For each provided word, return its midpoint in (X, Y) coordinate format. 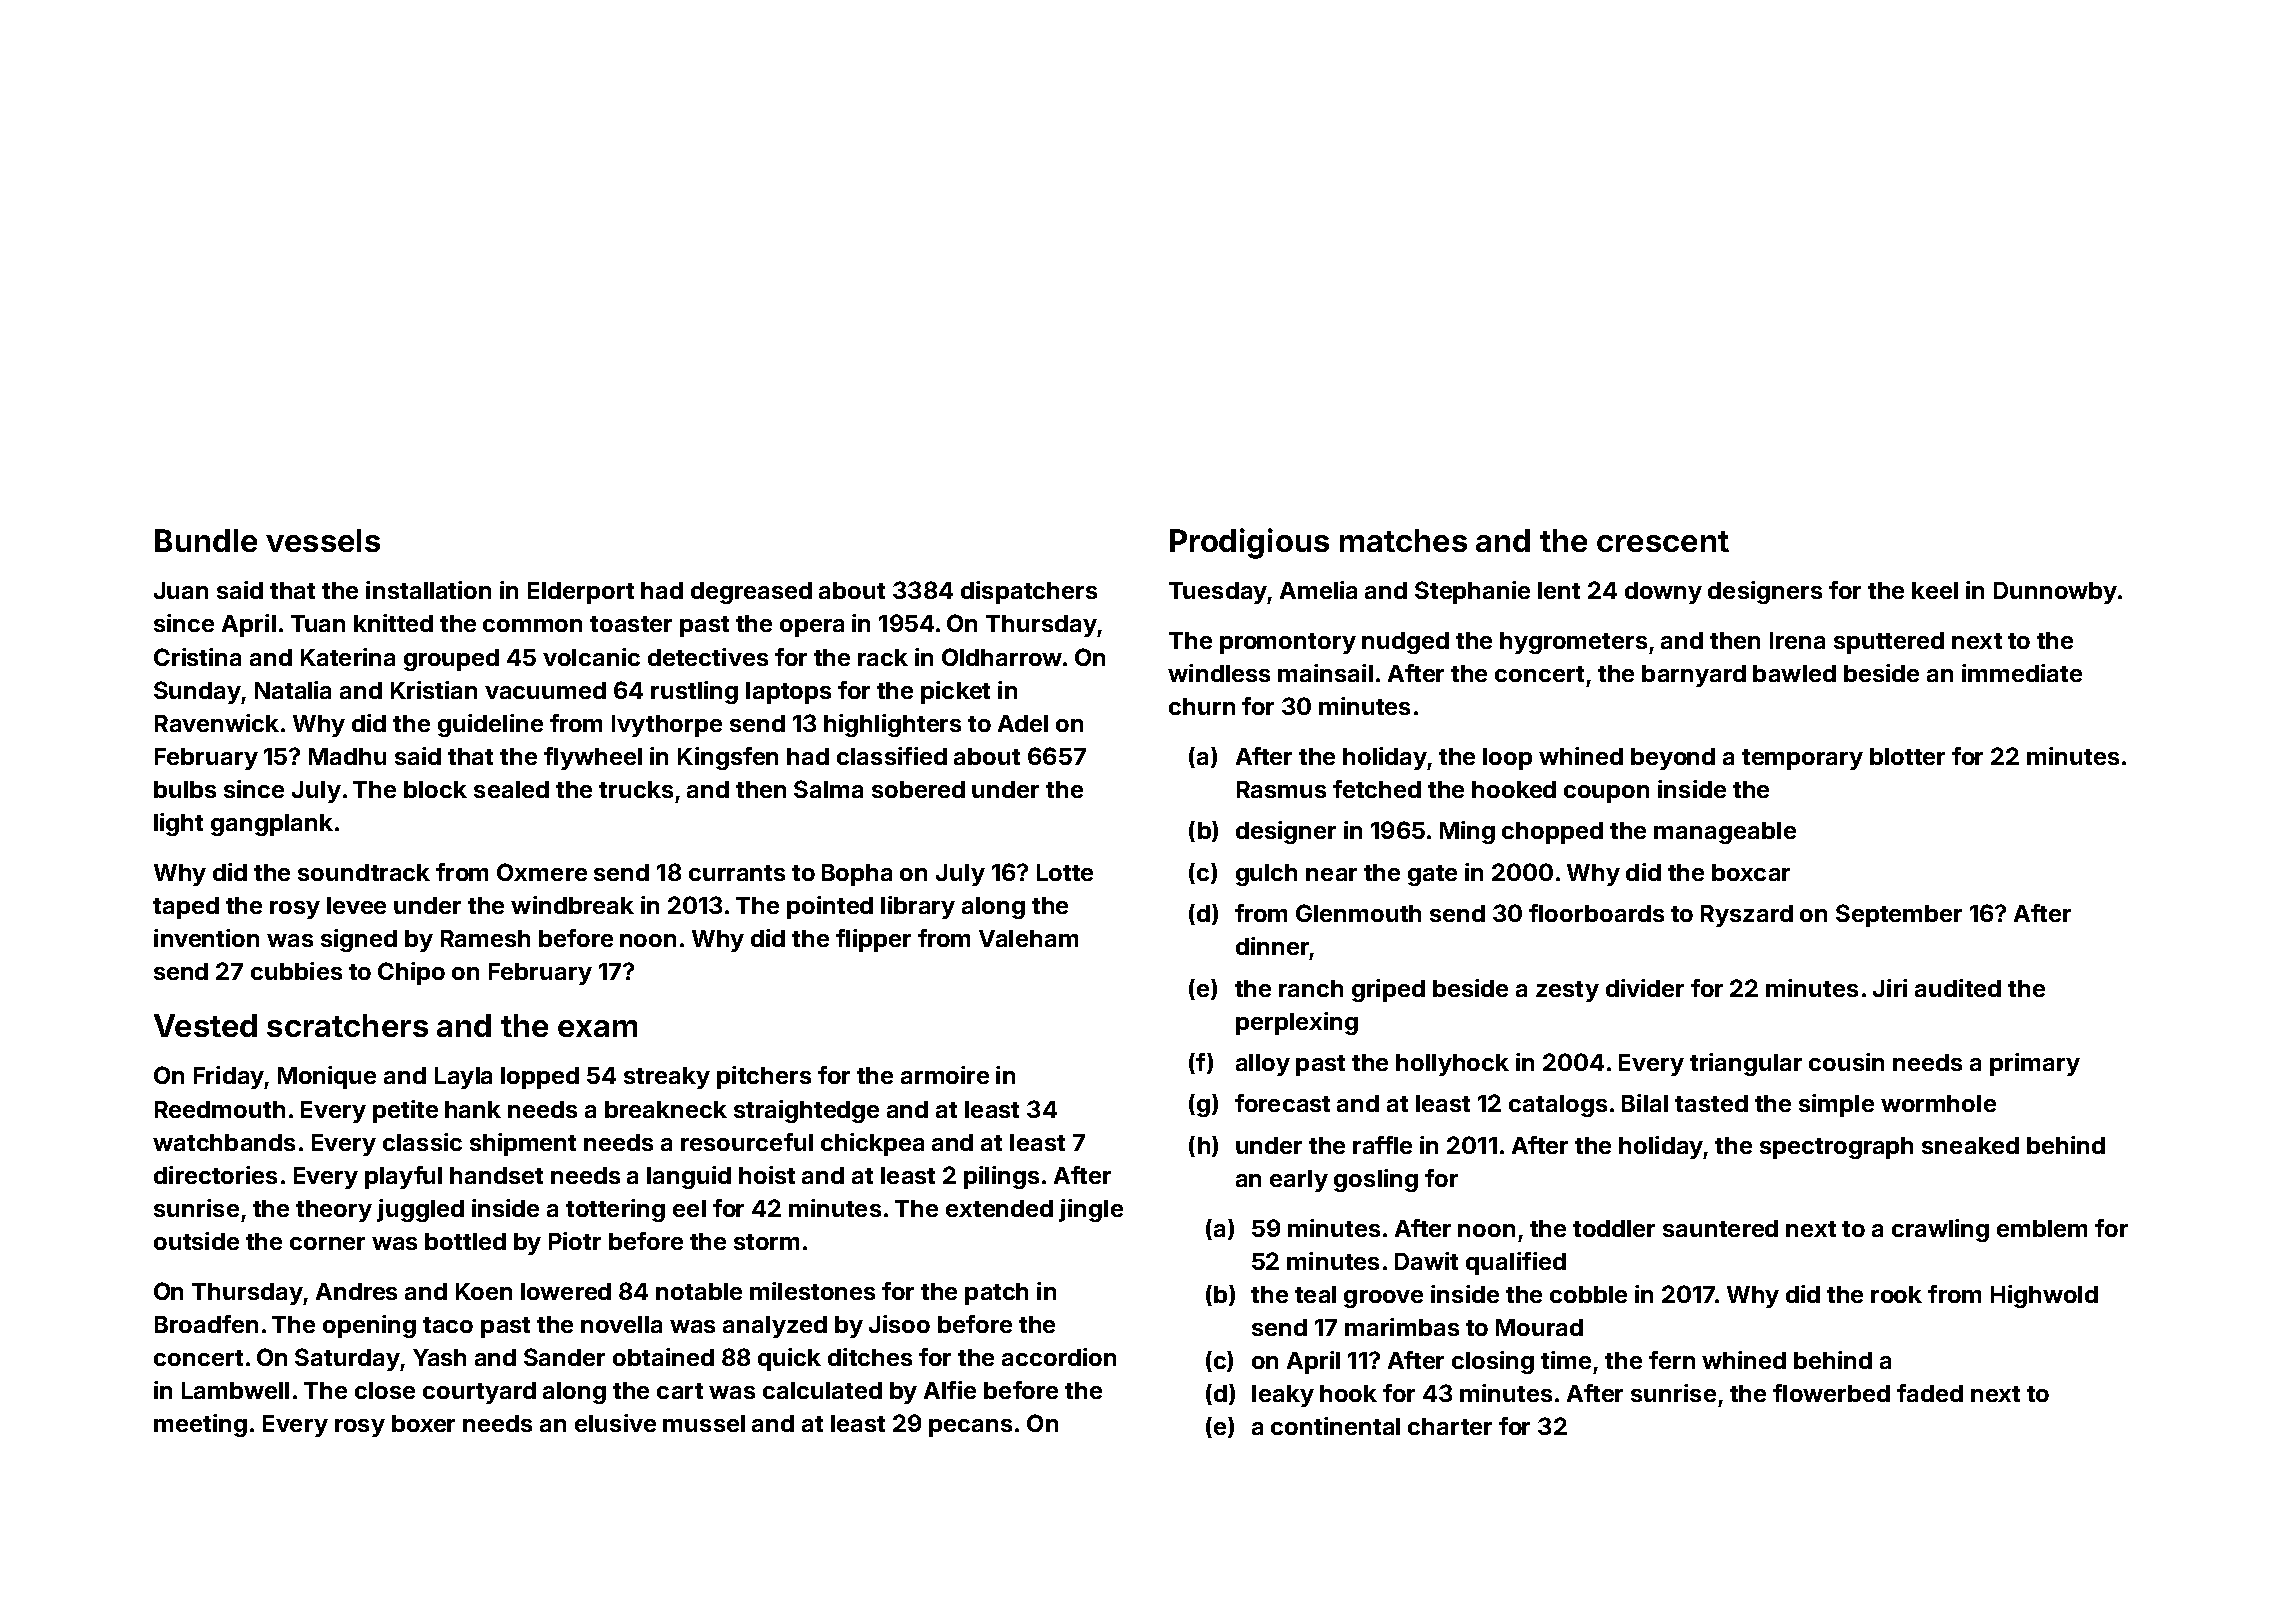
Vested (205, 1025)
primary (2035, 1064)
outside (196, 1241)
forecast (1282, 1103)
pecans (970, 1428)
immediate (2022, 673)
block (435, 789)
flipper (873, 940)
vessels (323, 540)
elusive (615, 1423)
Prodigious (1249, 543)
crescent (1663, 541)
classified (892, 756)
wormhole (1938, 1103)
